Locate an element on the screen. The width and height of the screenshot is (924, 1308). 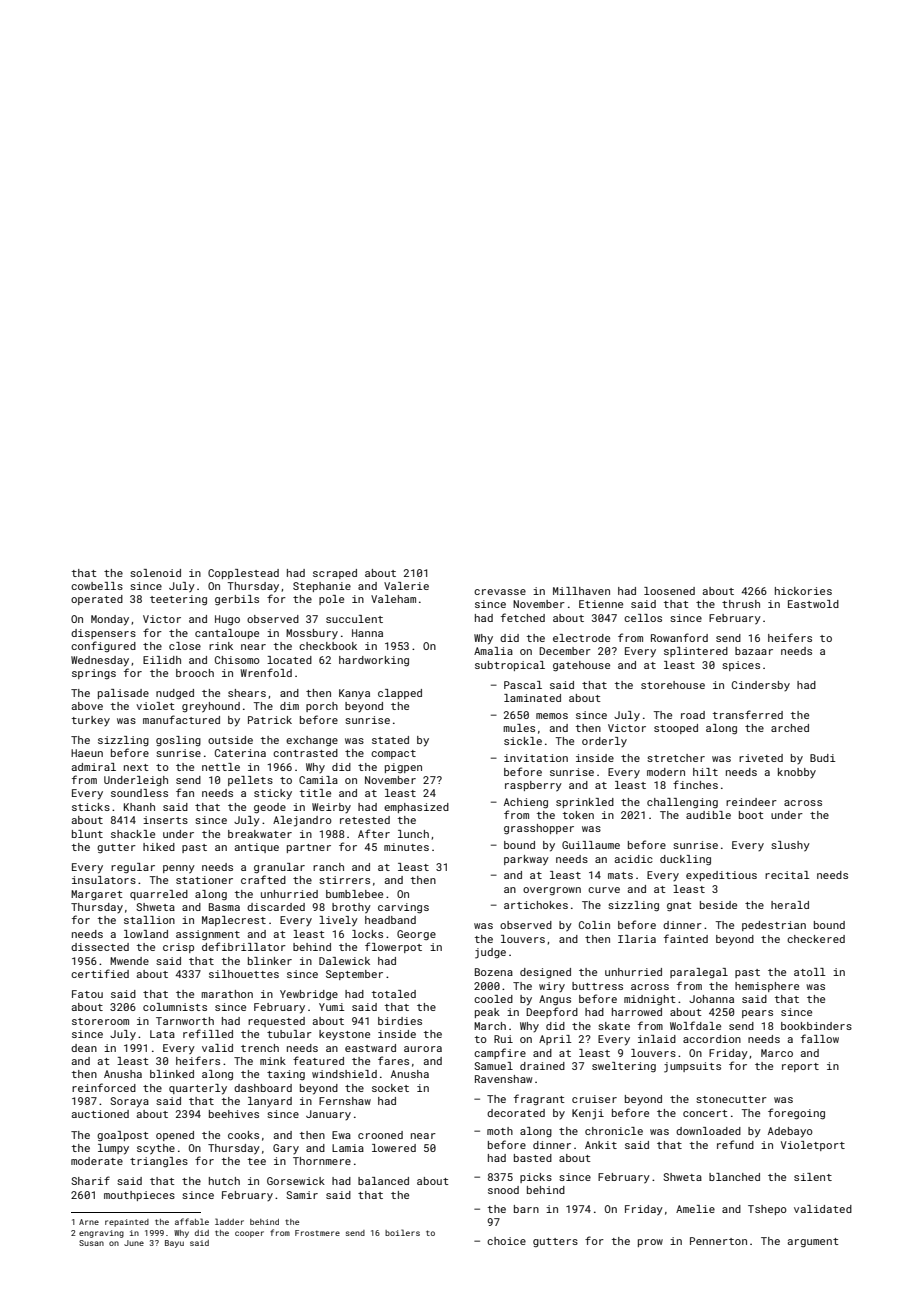
choice is located at coordinates (506, 1241).
